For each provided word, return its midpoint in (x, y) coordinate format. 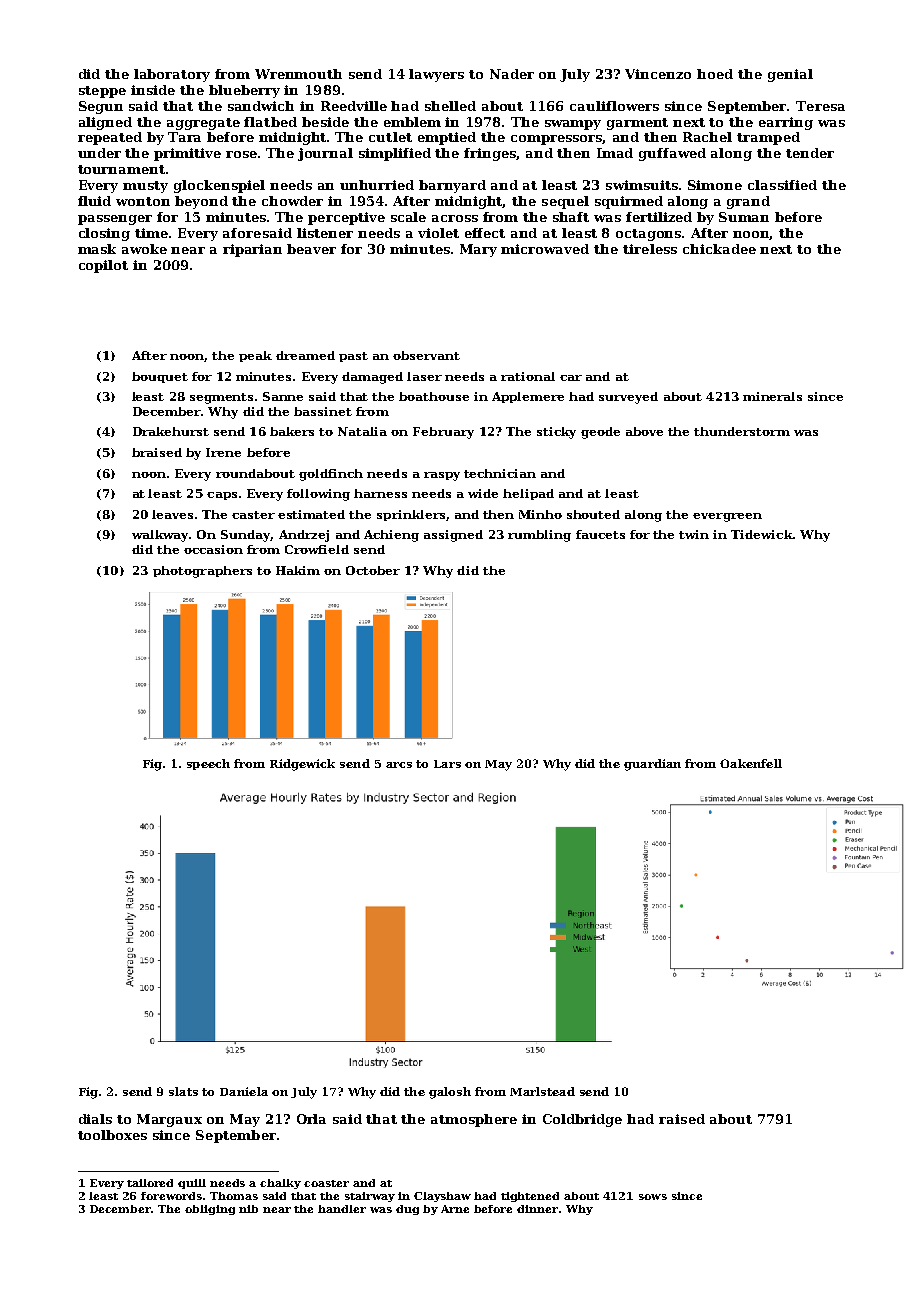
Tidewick (762, 534)
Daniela (244, 1091)
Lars (447, 764)
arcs (399, 765)
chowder (292, 201)
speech (208, 764)
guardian (652, 765)
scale (408, 217)
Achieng (391, 536)
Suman (744, 217)
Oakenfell (751, 763)
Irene (223, 452)
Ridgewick (302, 765)
